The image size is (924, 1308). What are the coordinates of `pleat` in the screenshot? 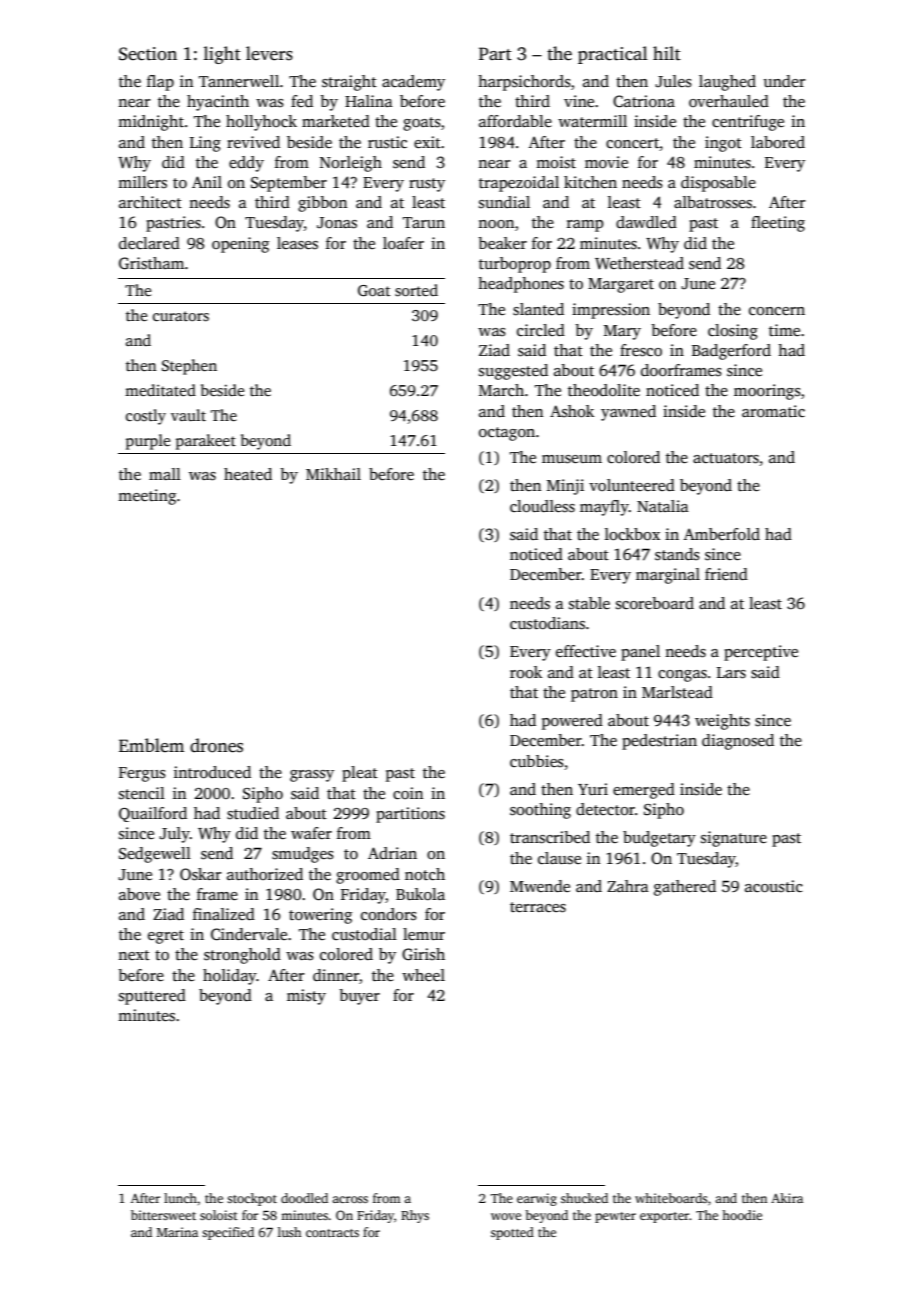 It's located at (360, 774).
